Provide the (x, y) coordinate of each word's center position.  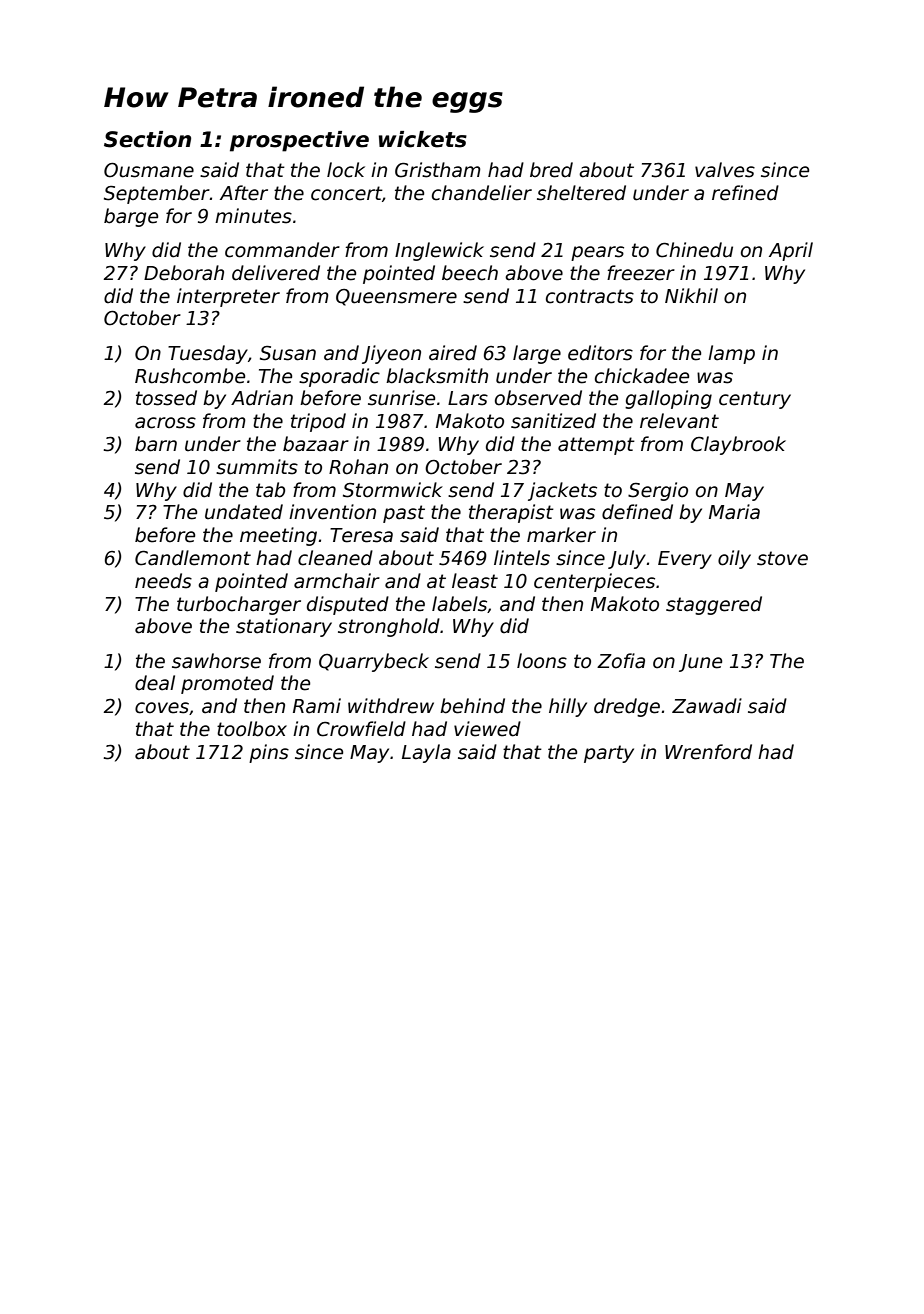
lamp (731, 354)
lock (346, 170)
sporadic (339, 377)
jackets (562, 491)
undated (244, 512)
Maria (734, 512)
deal (155, 683)
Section (147, 139)
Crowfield (361, 729)
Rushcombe (190, 376)
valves (725, 170)
